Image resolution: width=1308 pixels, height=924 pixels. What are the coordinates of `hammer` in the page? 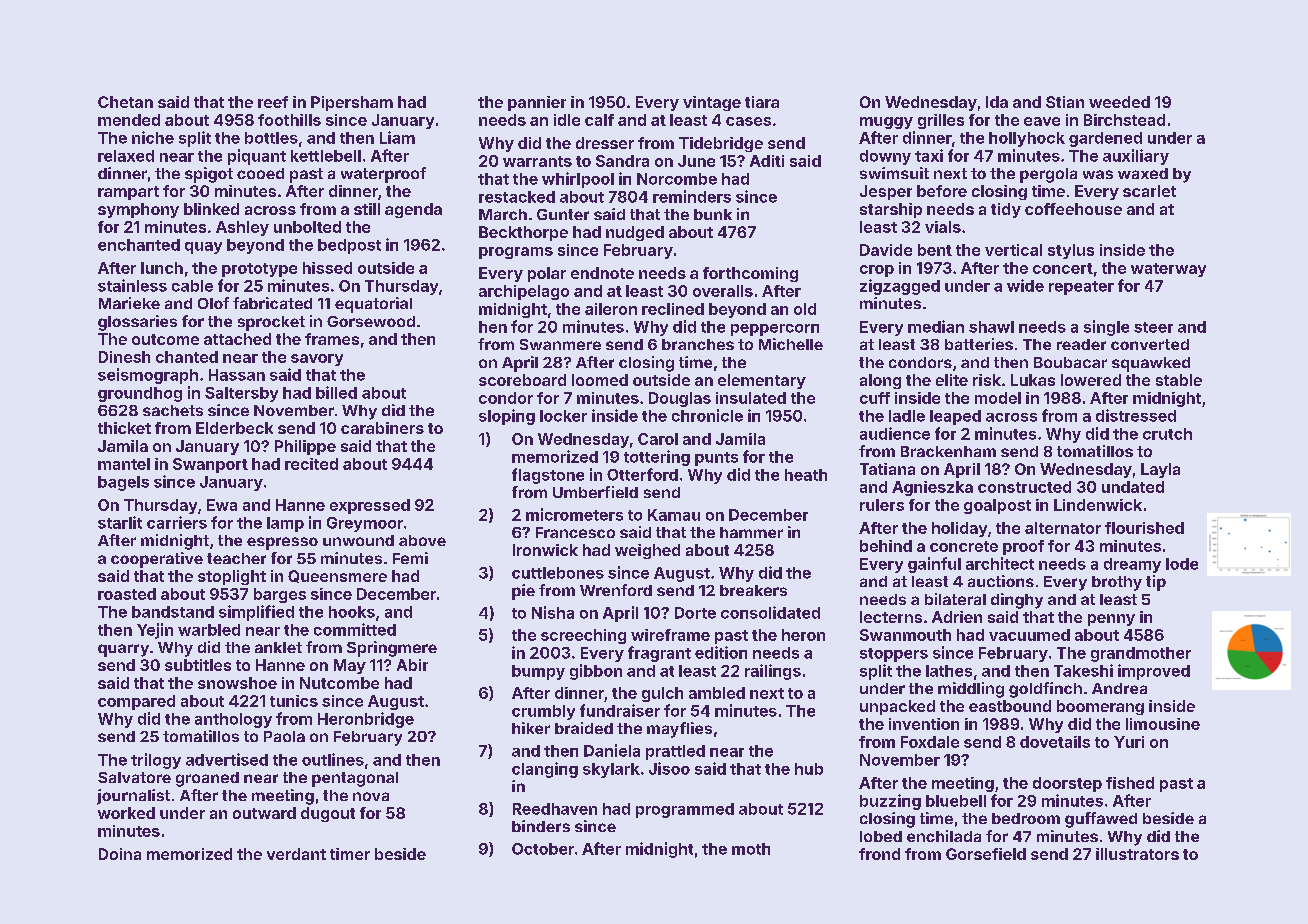 It's located at (751, 532).
